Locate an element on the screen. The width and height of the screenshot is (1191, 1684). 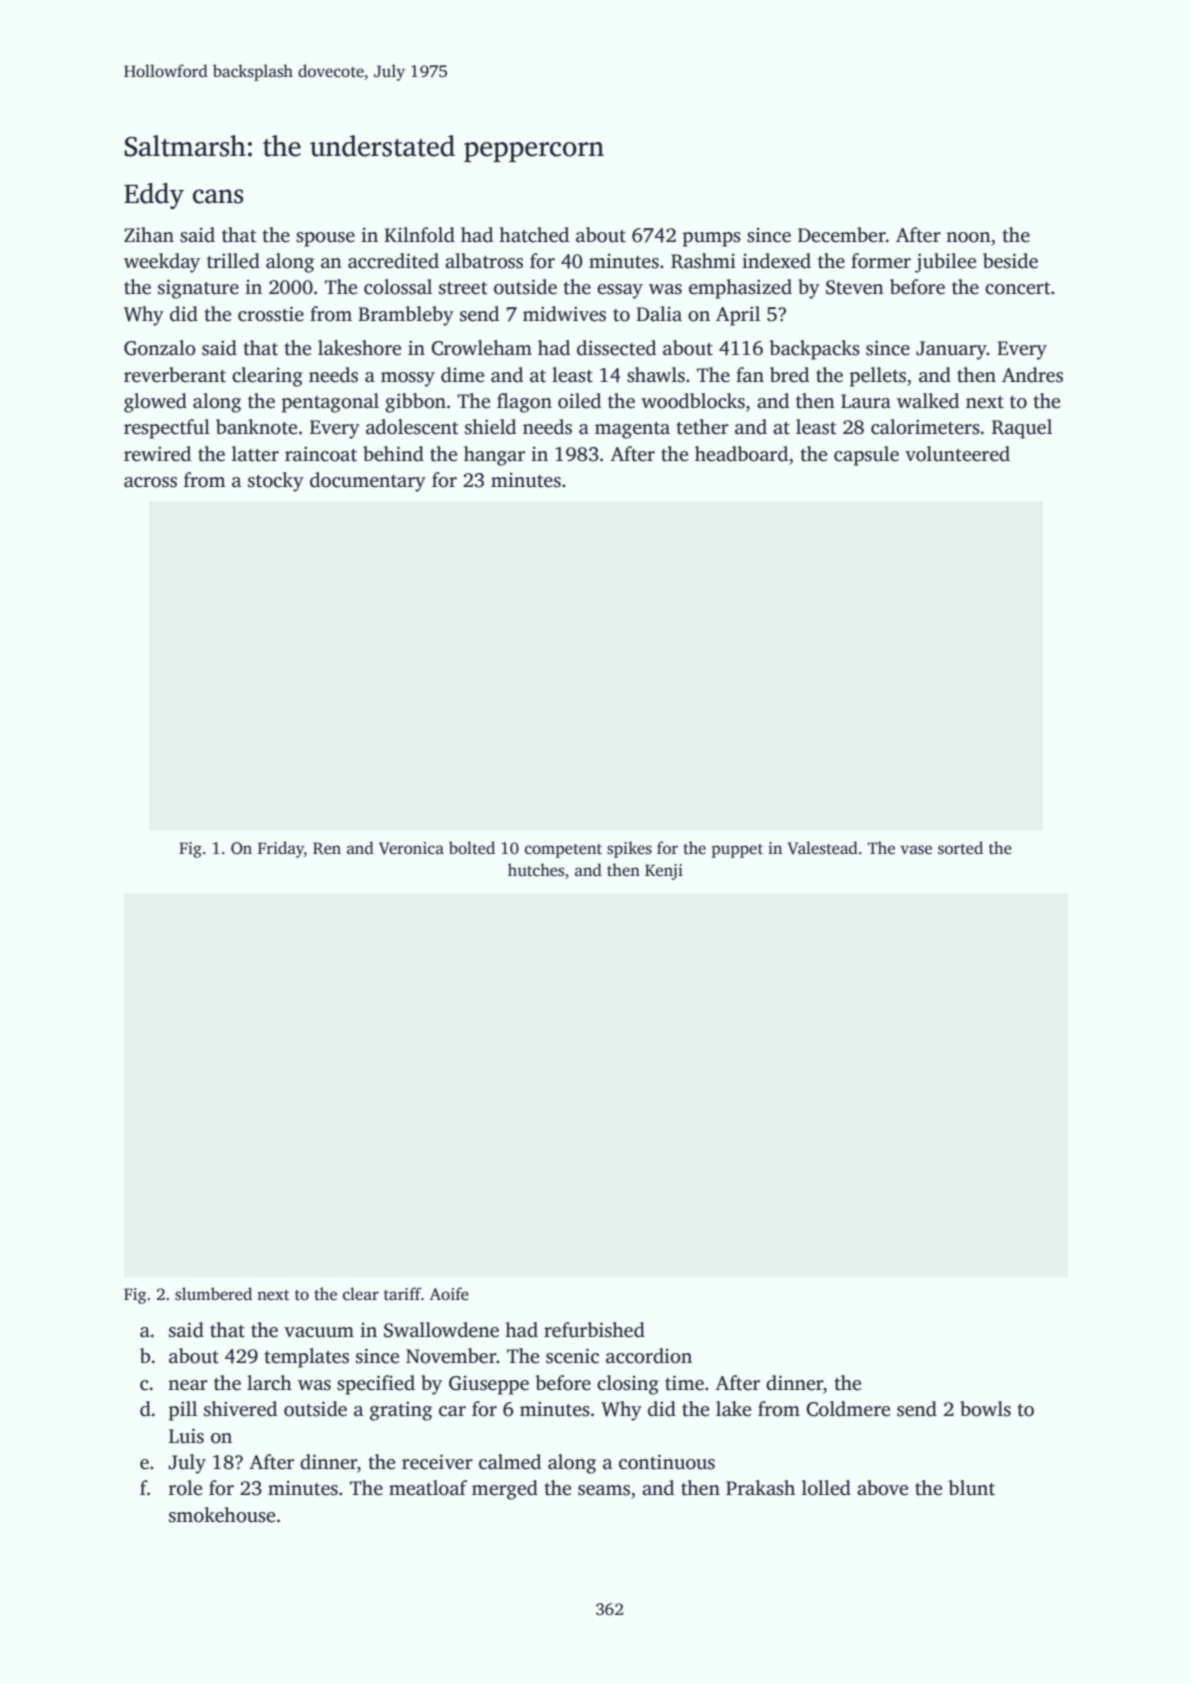
stocky is located at coordinates (276, 482).
